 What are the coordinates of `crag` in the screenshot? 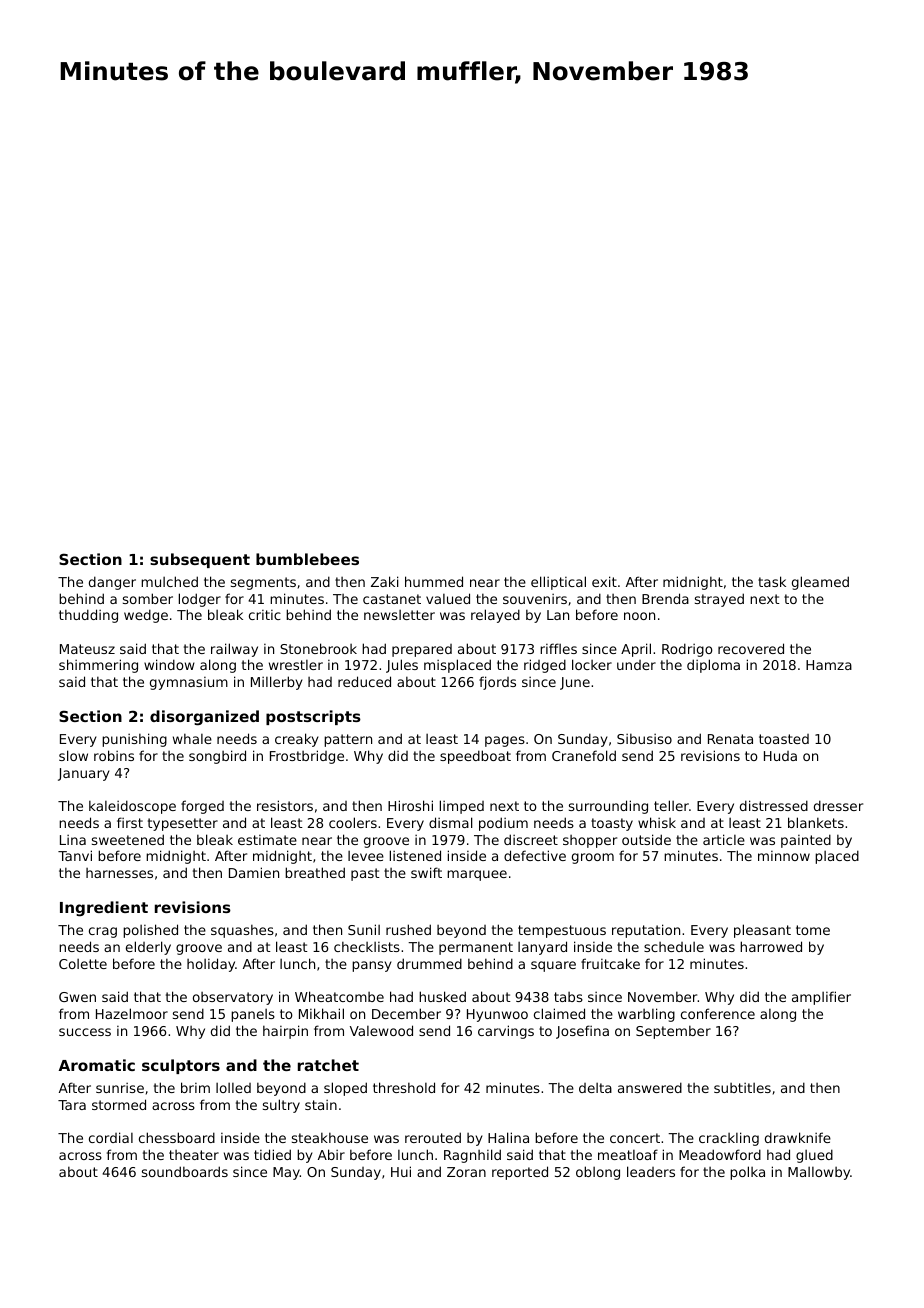 It's located at (103, 932).
